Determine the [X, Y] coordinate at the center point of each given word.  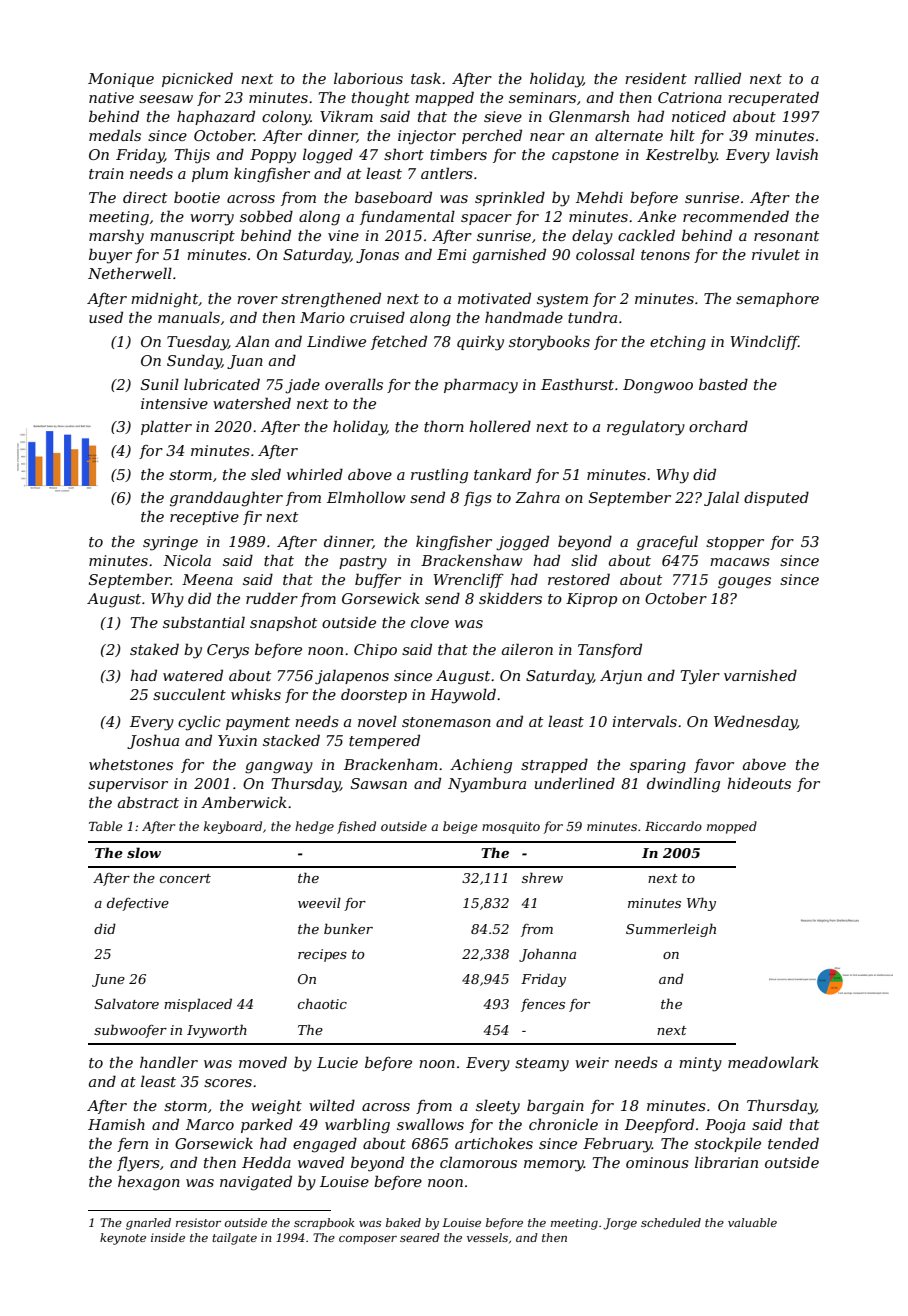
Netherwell [130, 273]
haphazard [216, 117]
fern [132, 1145]
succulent [189, 694]
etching [678, 343]
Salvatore [127, 1003]
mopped [732, 827]
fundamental [407, 217]
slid [584, 560]
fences [543, 1005]
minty [700, 1064]
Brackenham [391, 764]
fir [252, 518]
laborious [368, 78]
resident [656, 78]
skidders [510, 598]
